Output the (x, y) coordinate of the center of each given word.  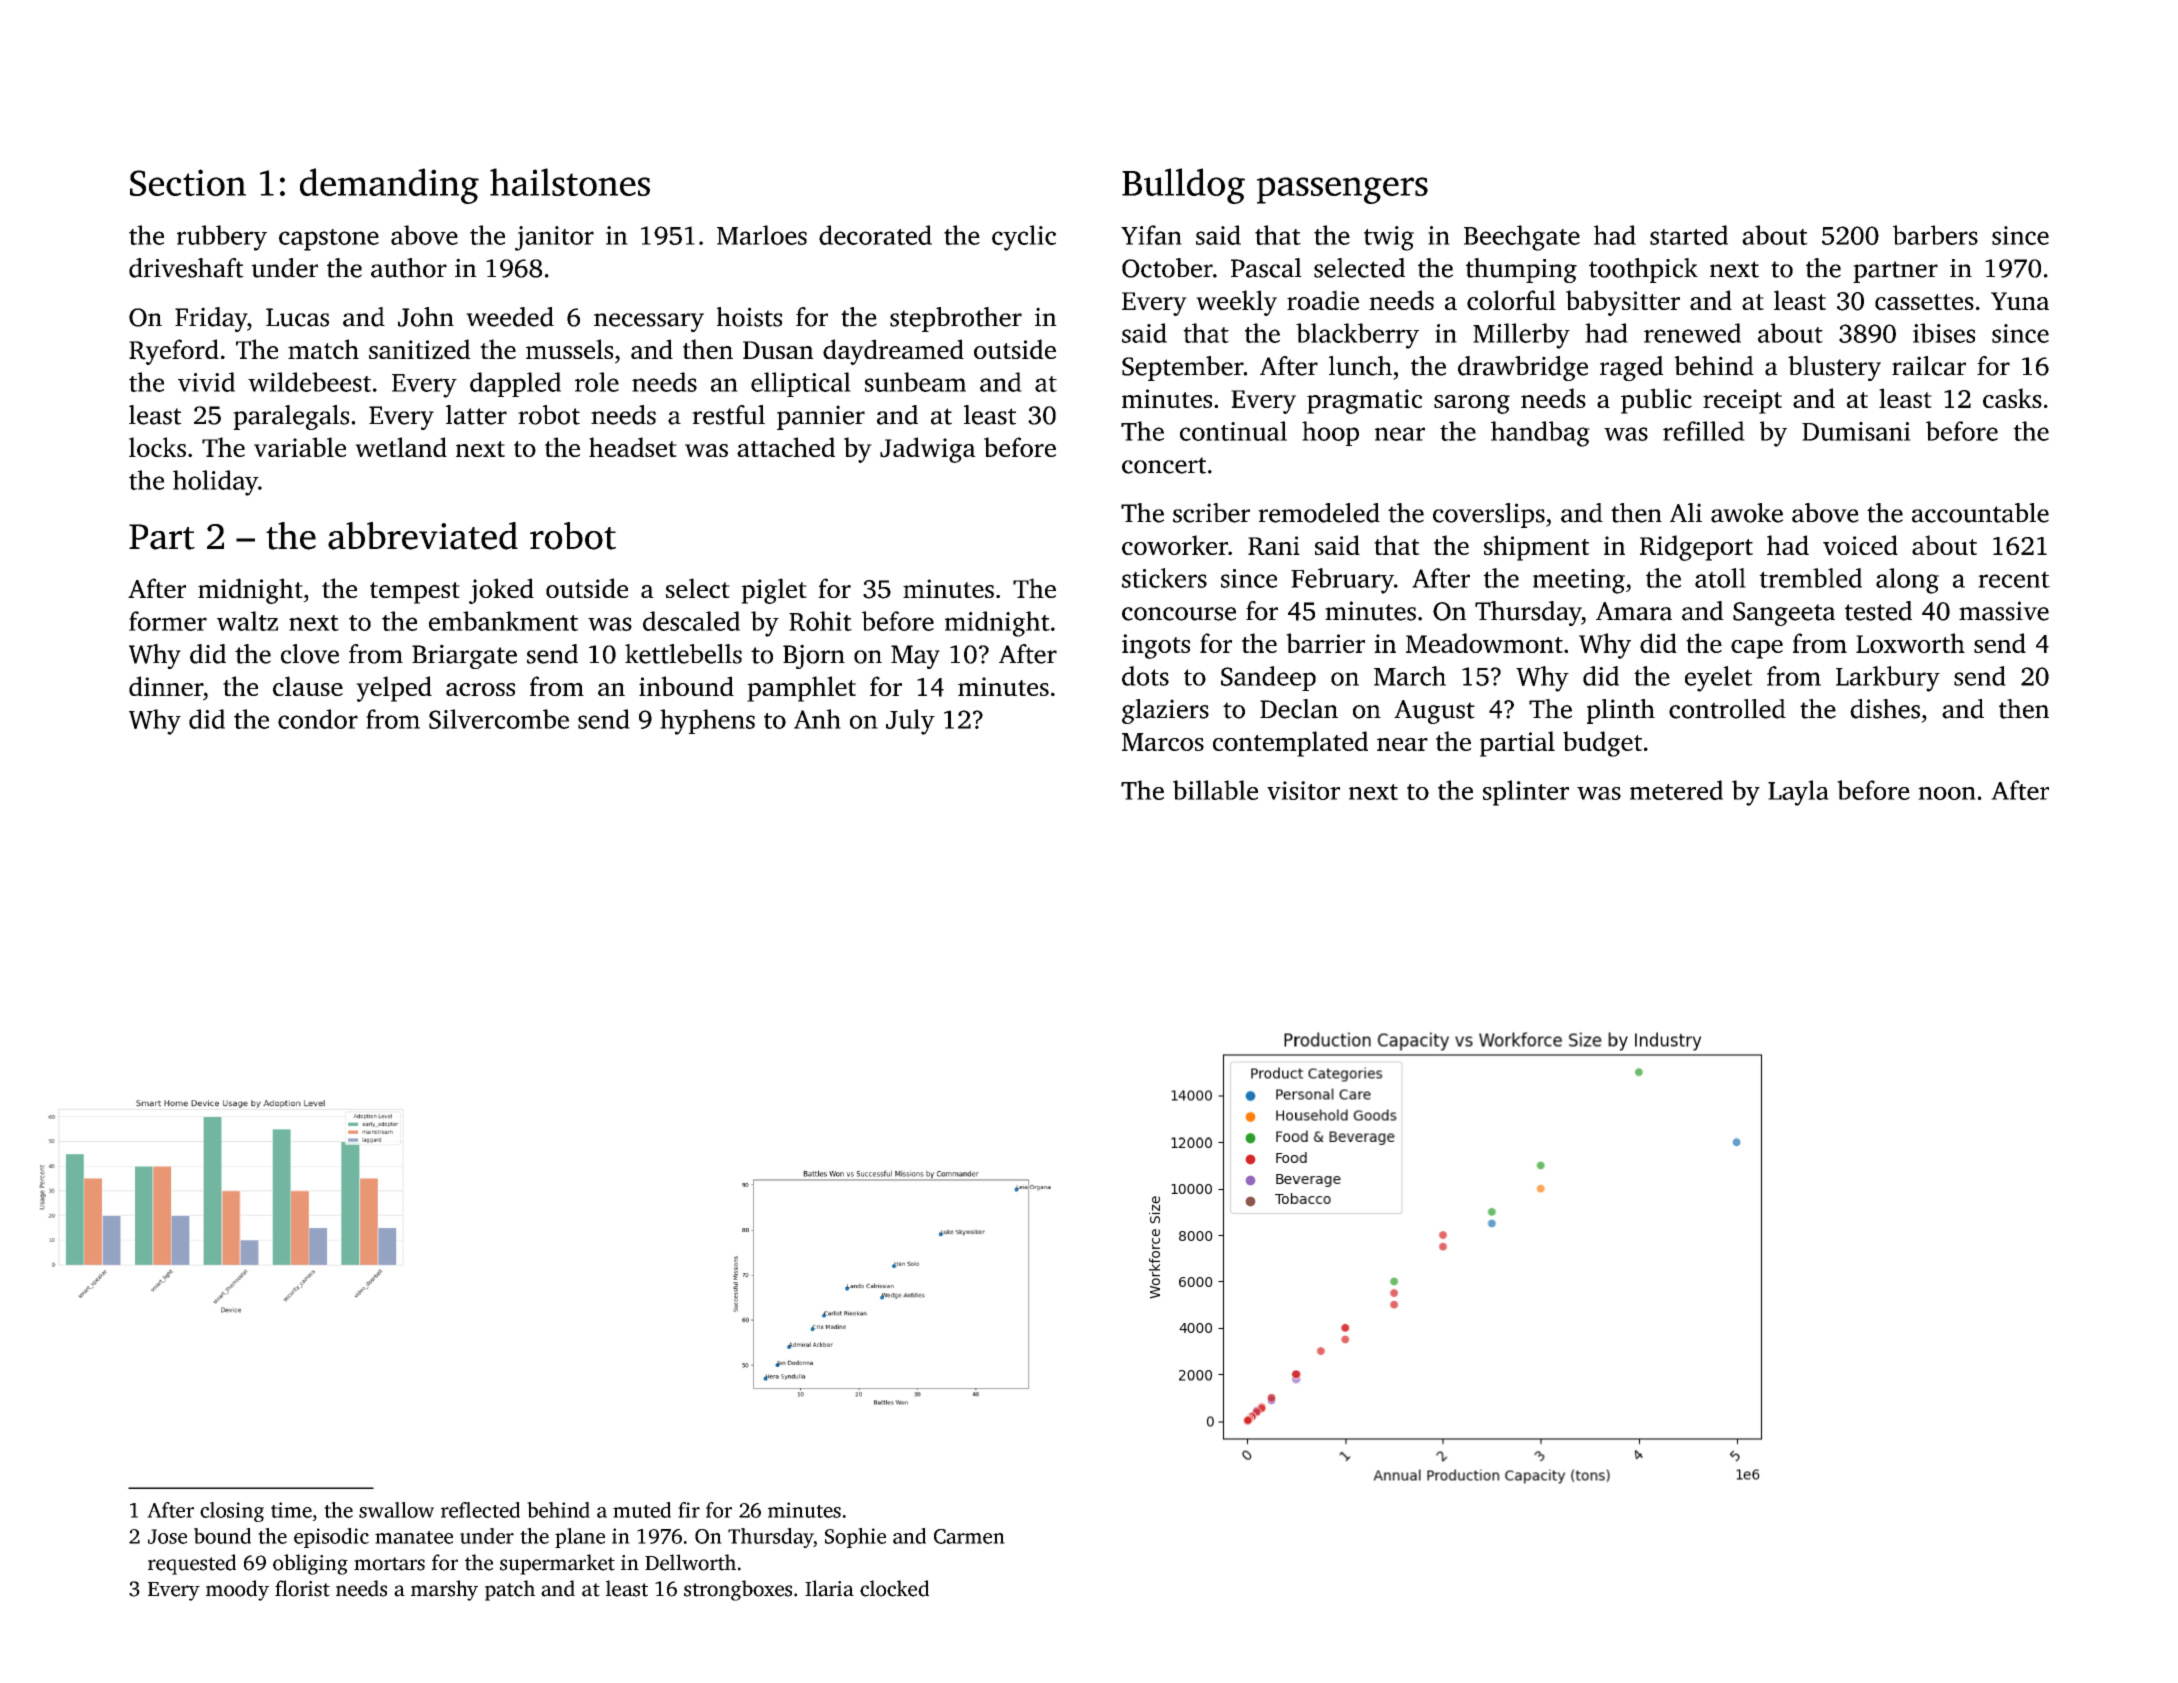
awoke (1747, 513)
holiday (215, 483)
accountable (1980, 513)
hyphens (707, 722)
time (291, 1510)
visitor (1303, 790)
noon (1947, 793)
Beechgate (1522, 238)
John (426, 317)
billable (1215, 790)
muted (642, 1510)
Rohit (820, 621)
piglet (774, 591)
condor (318, 719)
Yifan (1151, 235)
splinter (1526, 793)
